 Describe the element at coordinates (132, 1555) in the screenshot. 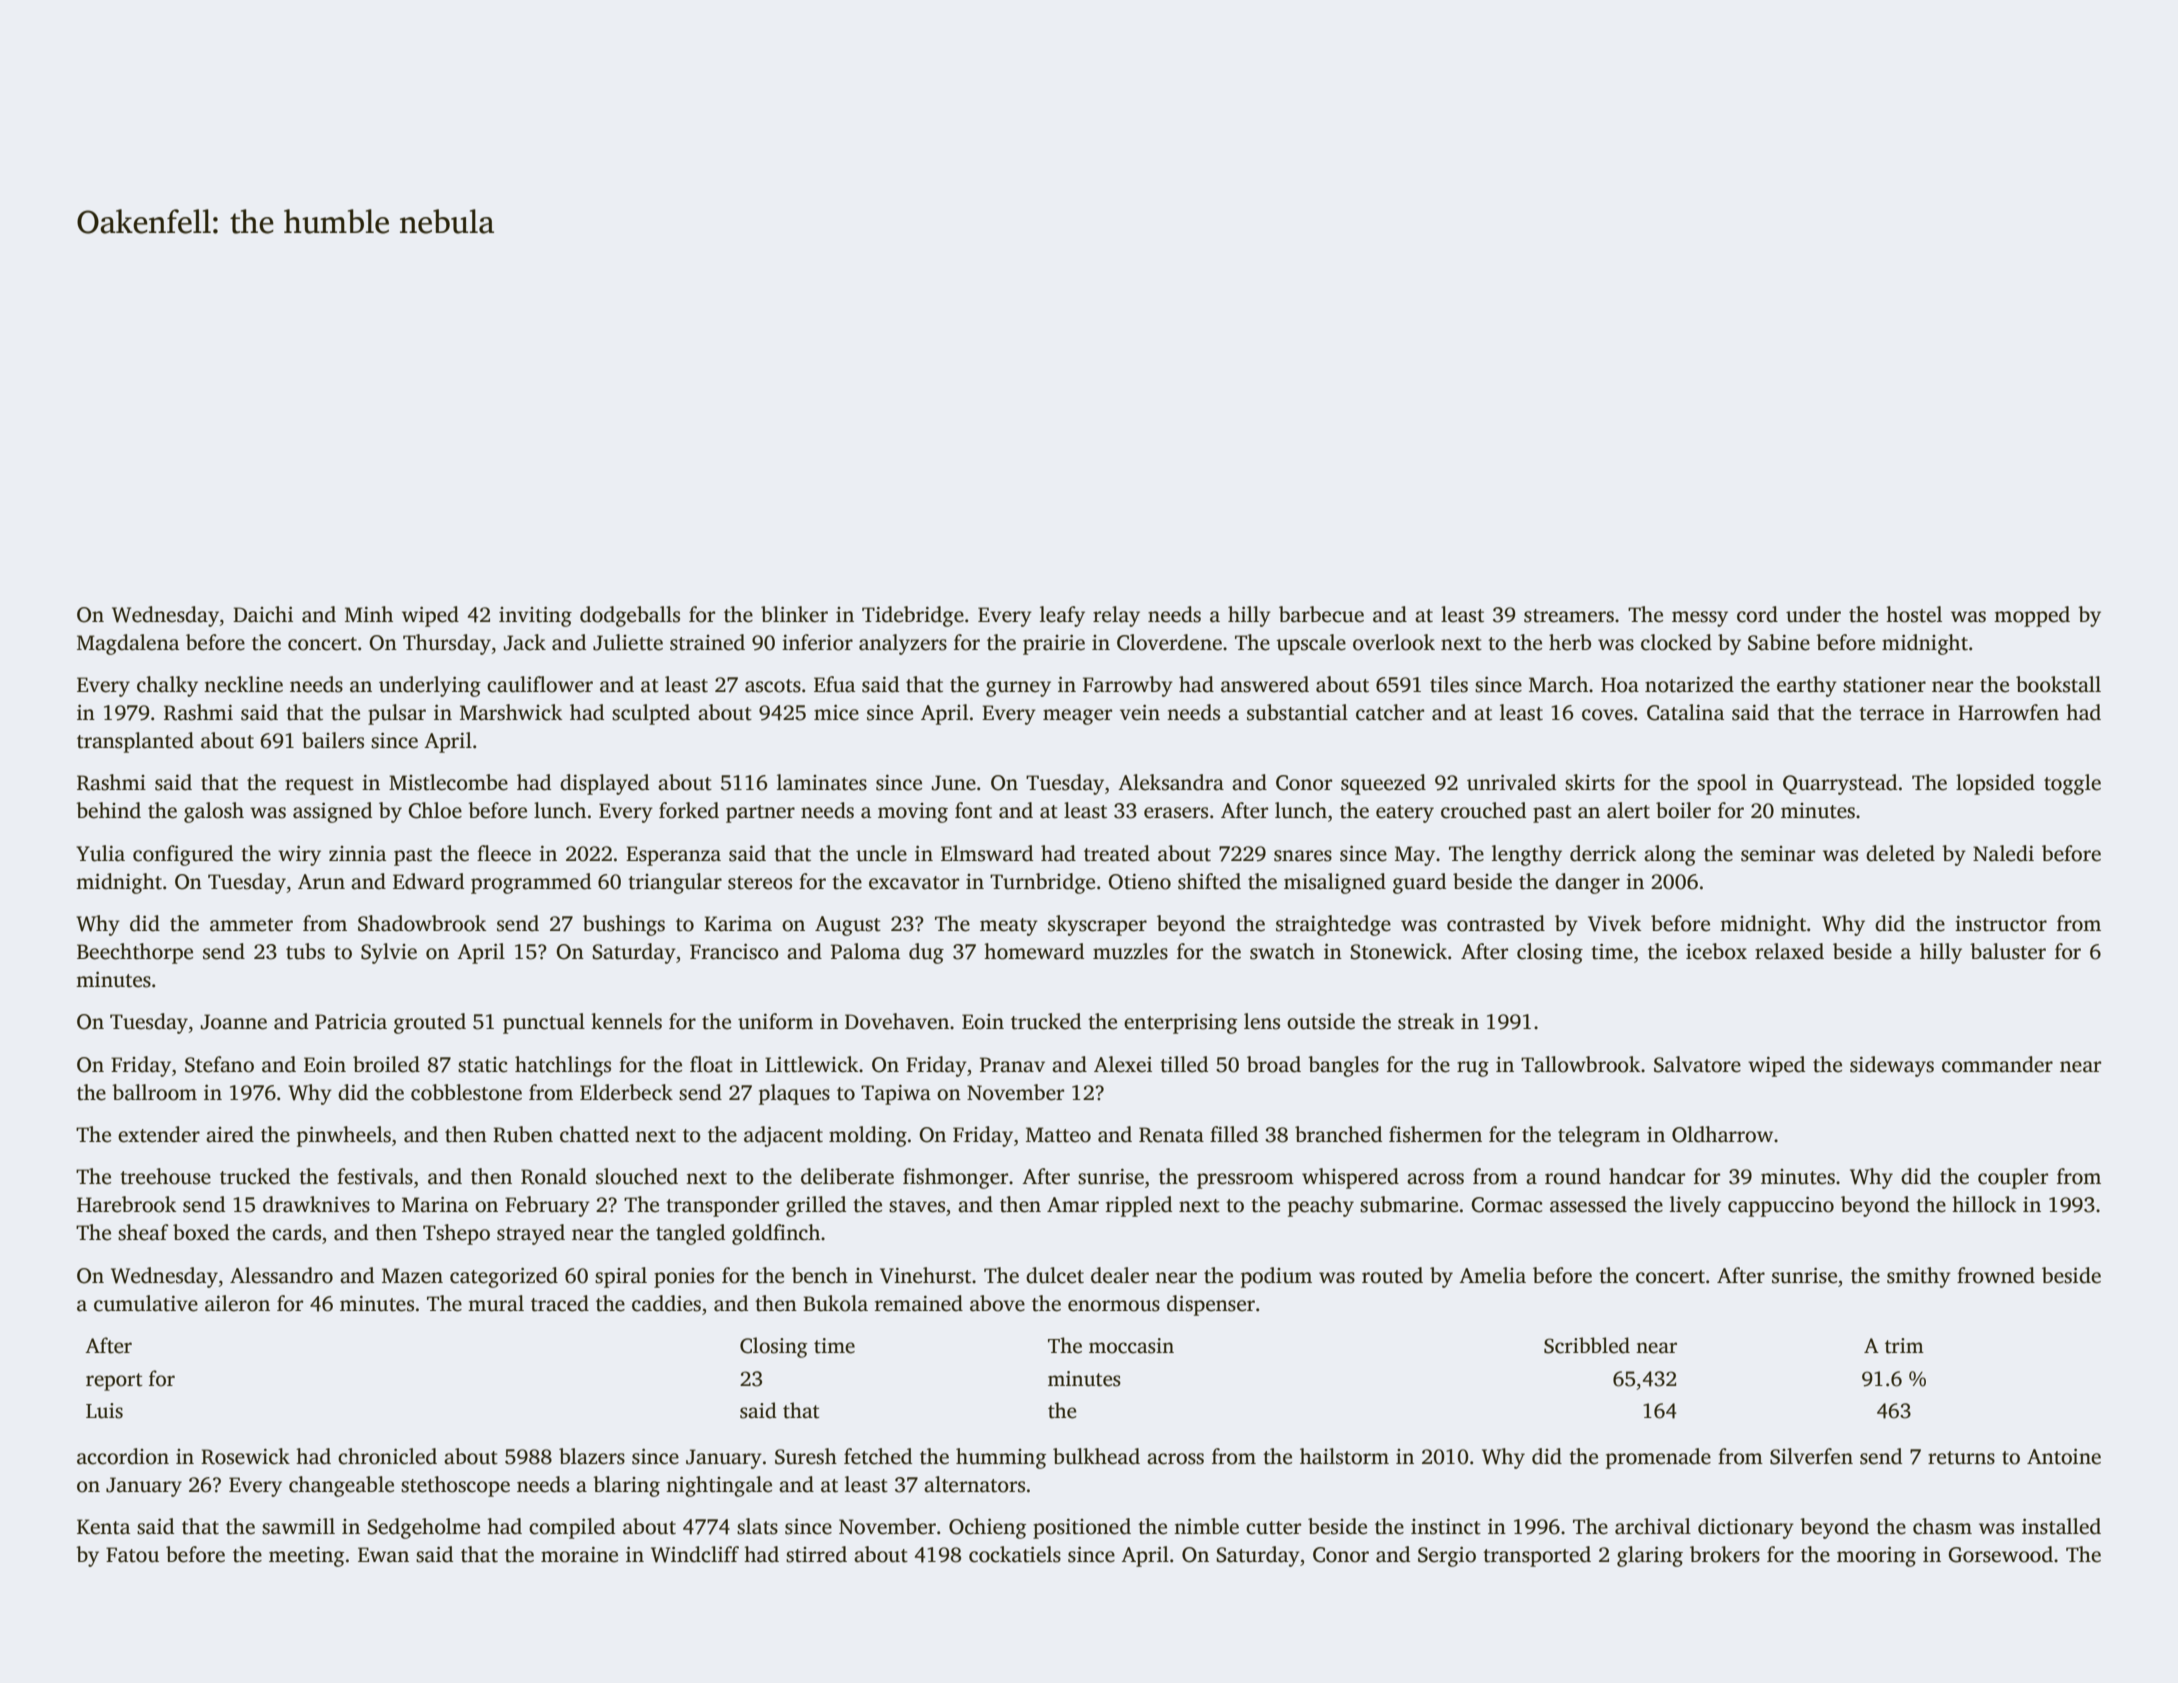

I see `Fatou` at that location.
